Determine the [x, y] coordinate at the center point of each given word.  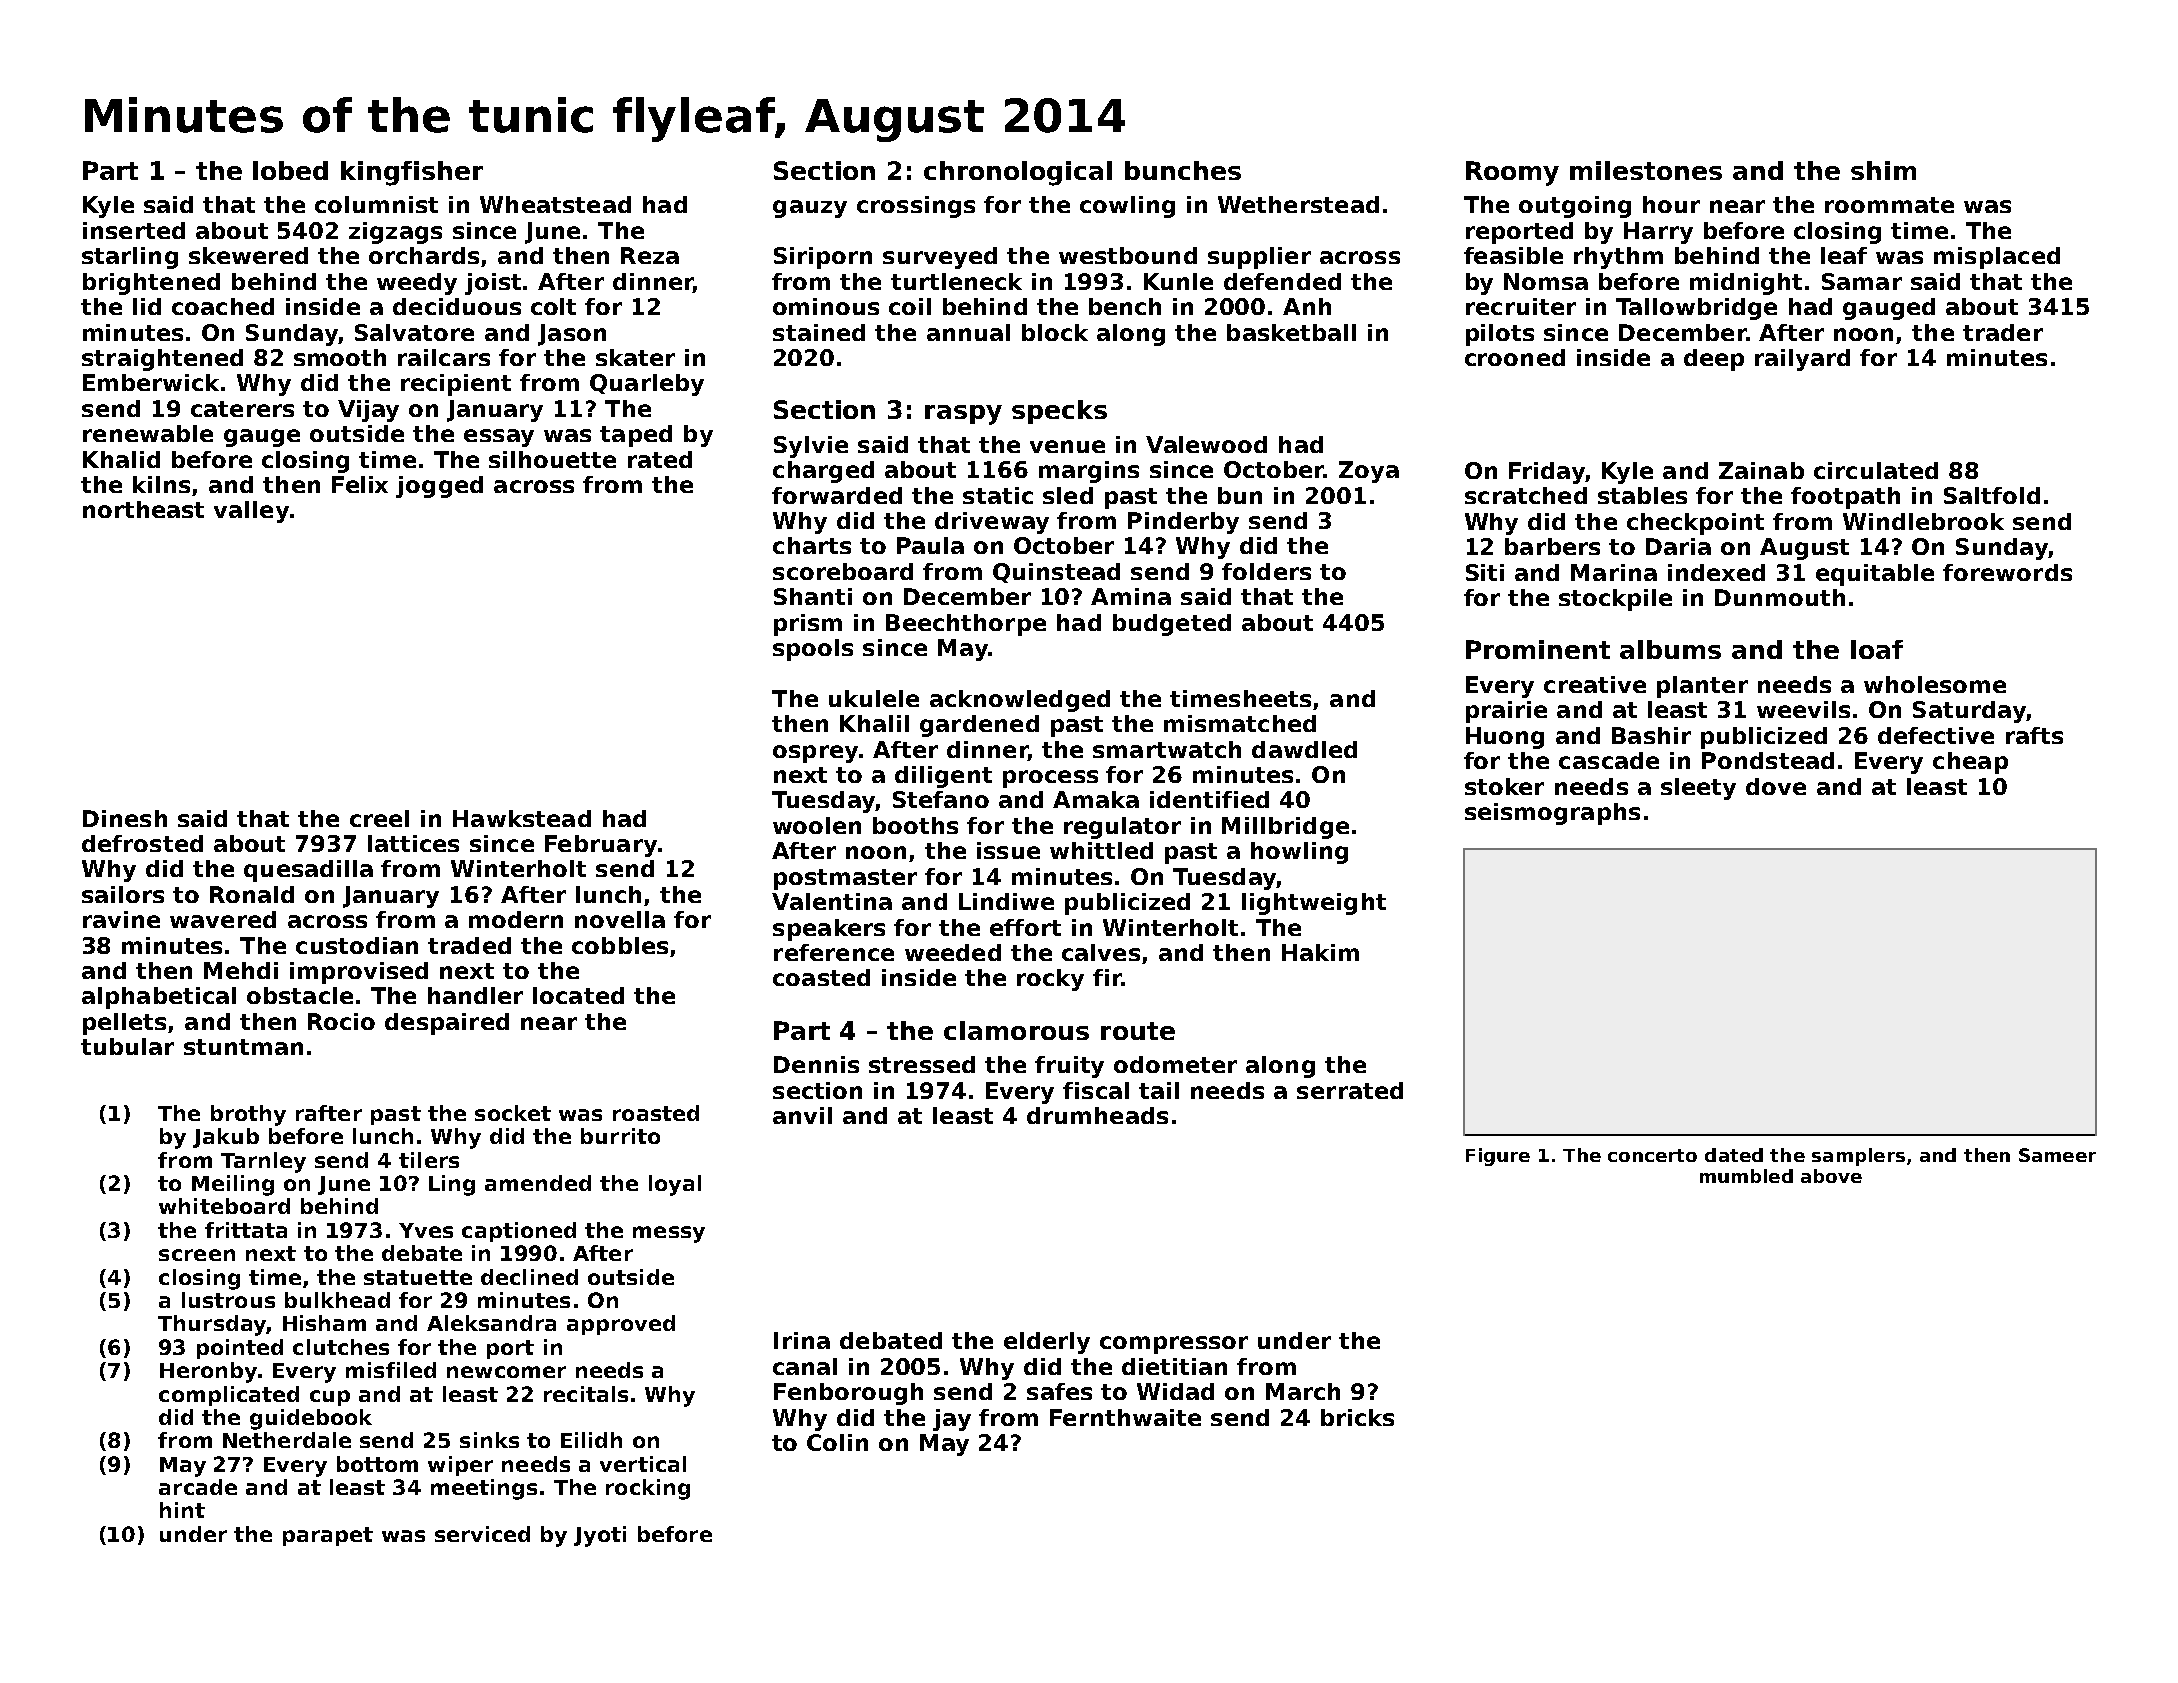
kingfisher [412, 173]
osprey [815, 754]
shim [1883, 170]
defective [1936, 735]
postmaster [845, 879]
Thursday [212, 1325]
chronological [1018, 173]
